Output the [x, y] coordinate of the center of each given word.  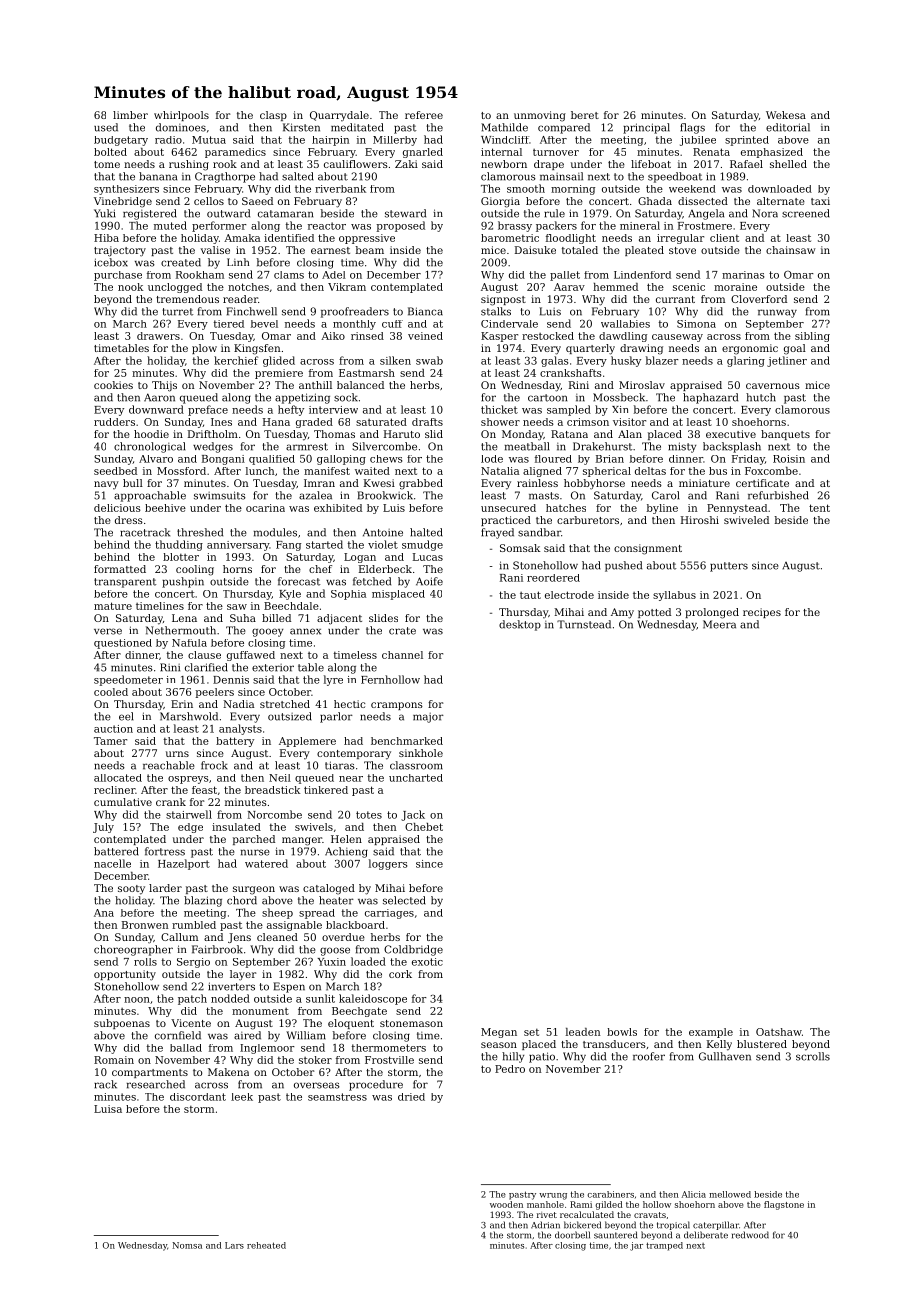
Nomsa [187, 1245]
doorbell [572, 1235]
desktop [520, 625]
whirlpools [181, 116]
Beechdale [291, 606]
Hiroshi [700, 520]
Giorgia [500, 202]
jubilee [698, 141]
